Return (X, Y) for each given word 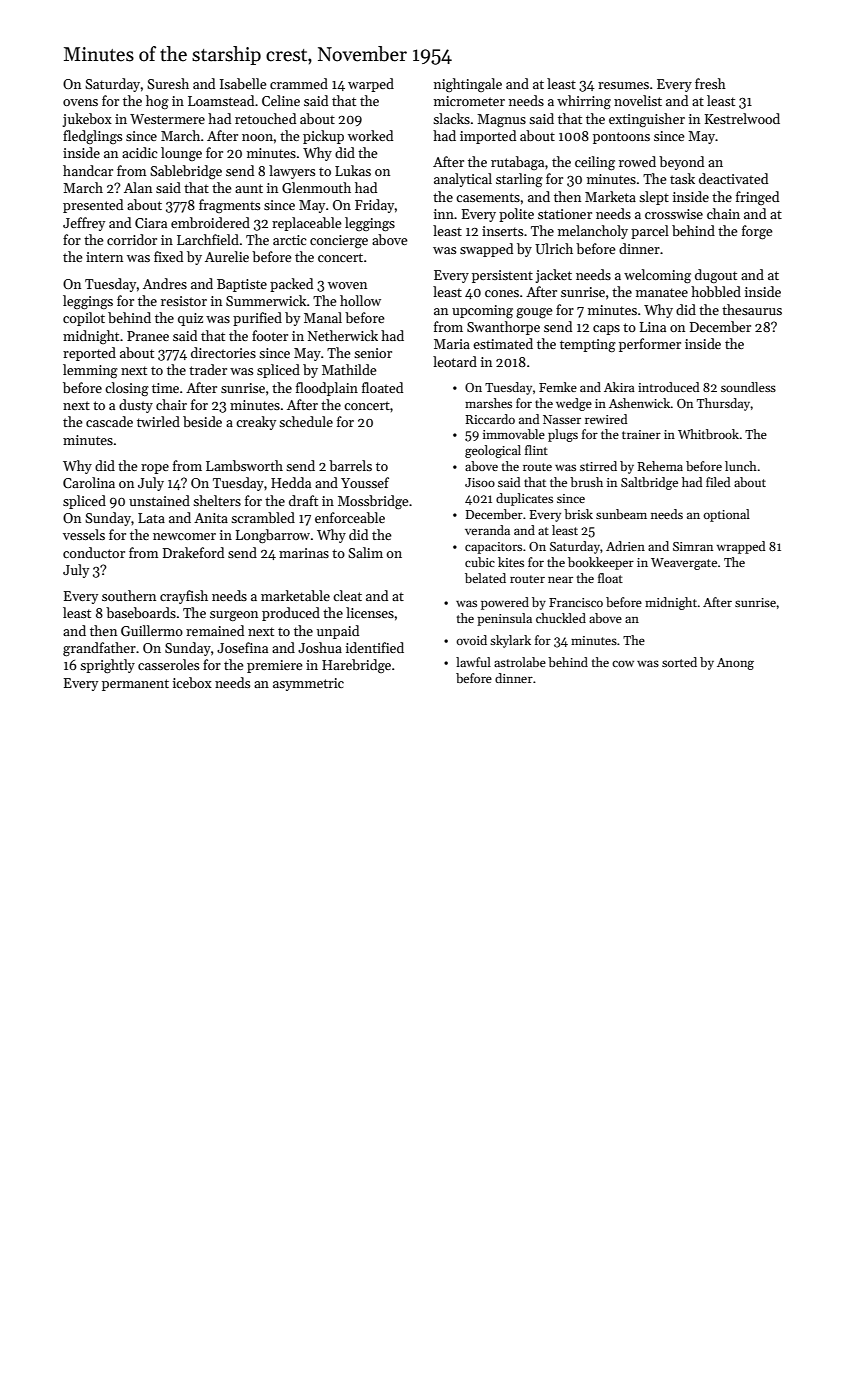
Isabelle (243, 83)
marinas (304, 553)
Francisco (576, 602)
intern (104, 257)
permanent (135, 685)
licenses (370, 612)
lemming (90, 371)
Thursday (724, 404)
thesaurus (752, 309)
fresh (710, 83)
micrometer (469, 101)
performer (650, 345)
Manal (323, 317)
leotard (455, 361)
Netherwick (343, 335)
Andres (165, 283)
